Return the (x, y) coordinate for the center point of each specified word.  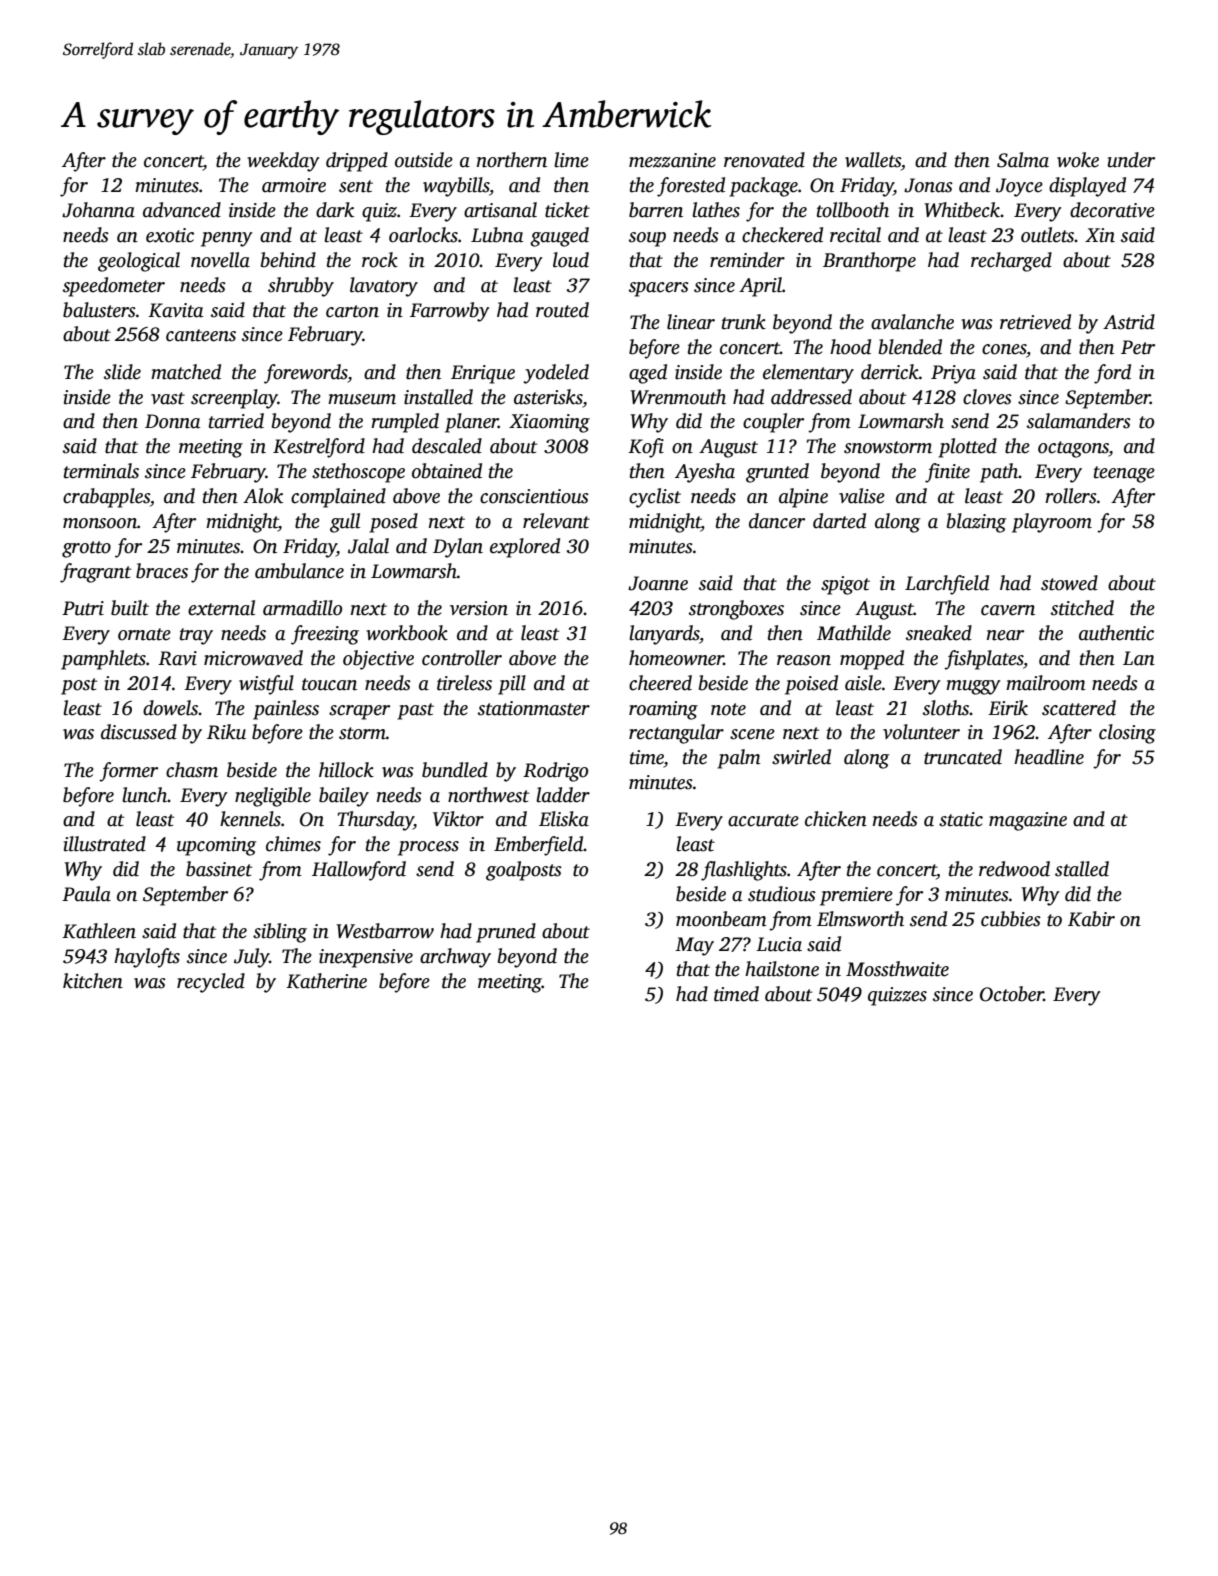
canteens (201, 335)
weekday (283, 162)
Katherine (326, 981)
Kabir (1091, 919)
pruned (506, 933)
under (1131, 160)
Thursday (376, 821)
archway (455, 958)
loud (571, 260)
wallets (873, 160)
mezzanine (672, 160)
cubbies (1011, 919)
